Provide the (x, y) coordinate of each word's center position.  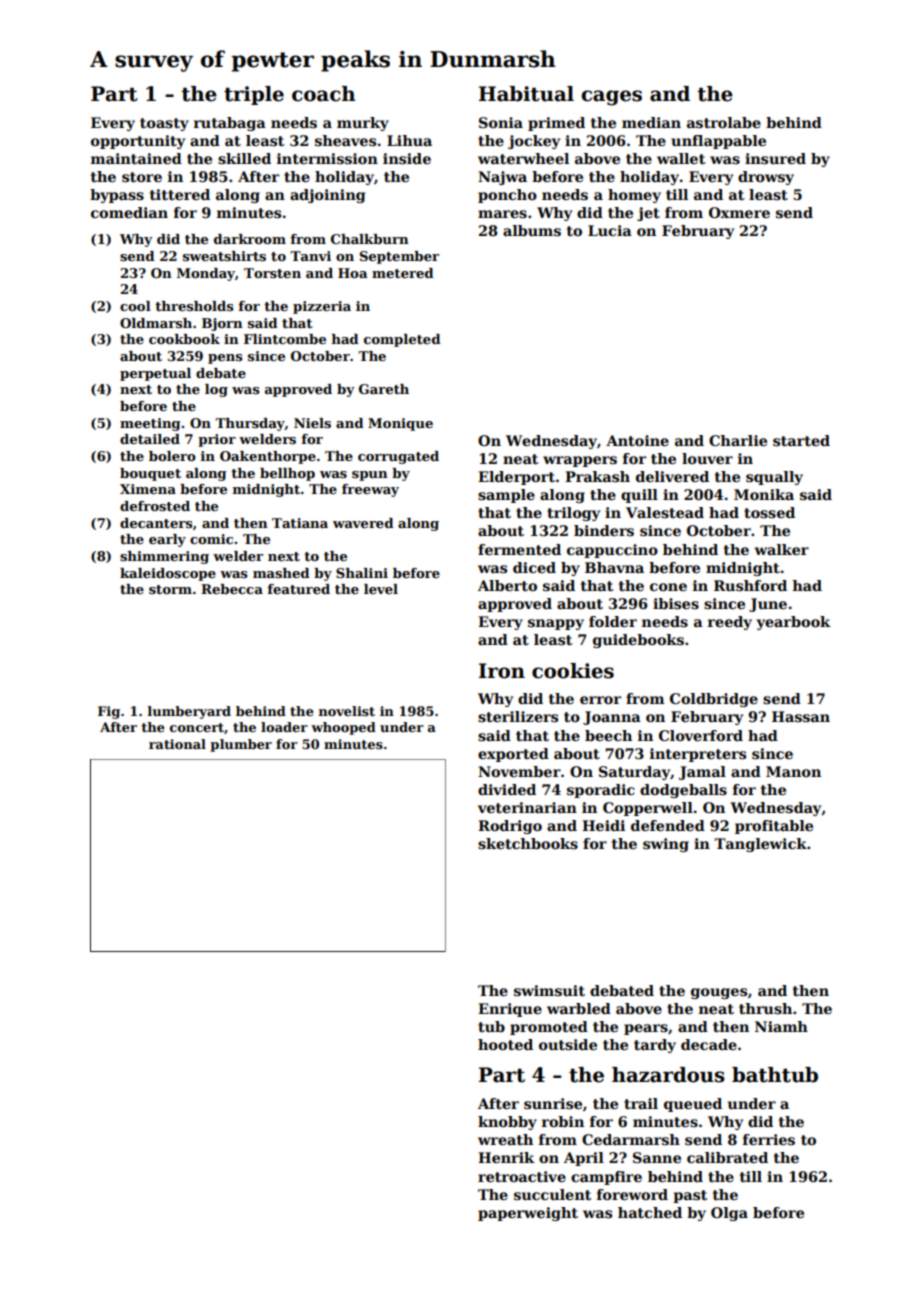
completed (402, 340)
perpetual (155, 374)
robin (563, 1121)
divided (507, 789)
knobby (507, 1123)
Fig (109, 712)
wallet (681, 158)
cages (611, 98)
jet (648, 214)
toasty (164, 124)
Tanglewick (760, 845)
